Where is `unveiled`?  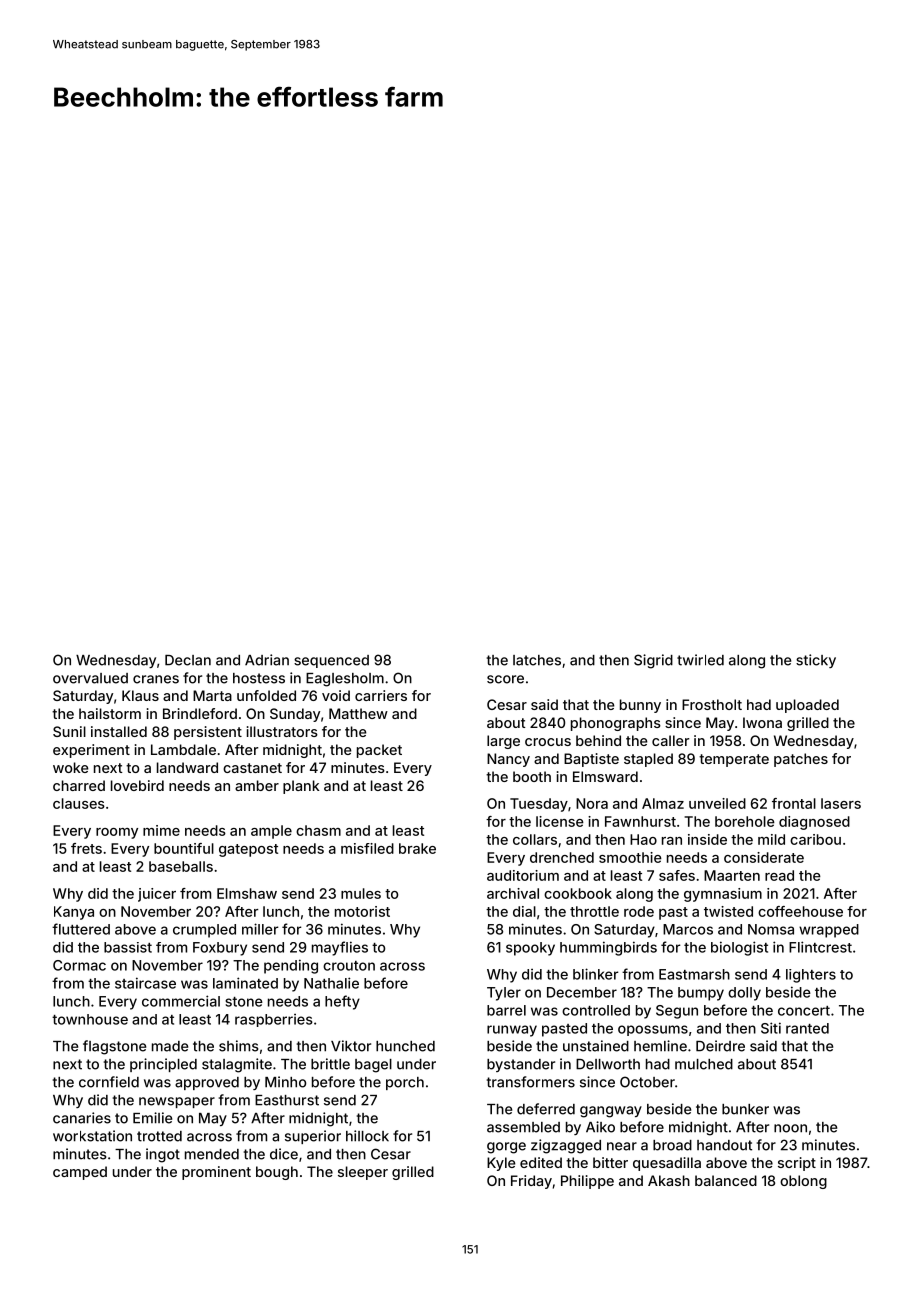 unveiled is located at coordinates (717, 803).
